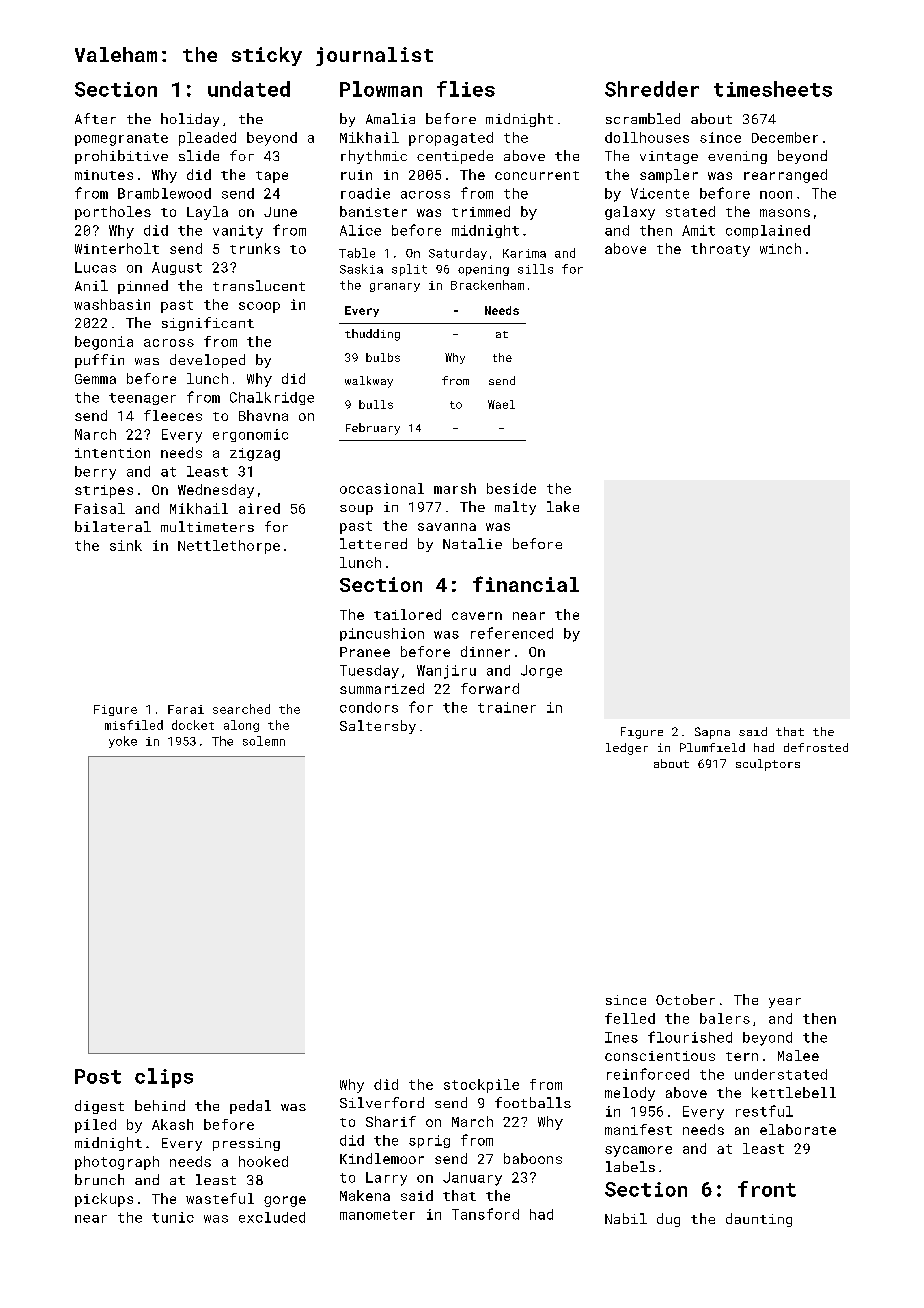 The image size is (924, 1308). What do you see at coordinates (816, 747) in the image?
I see `defrosted` at bounding box center [816, 747].
